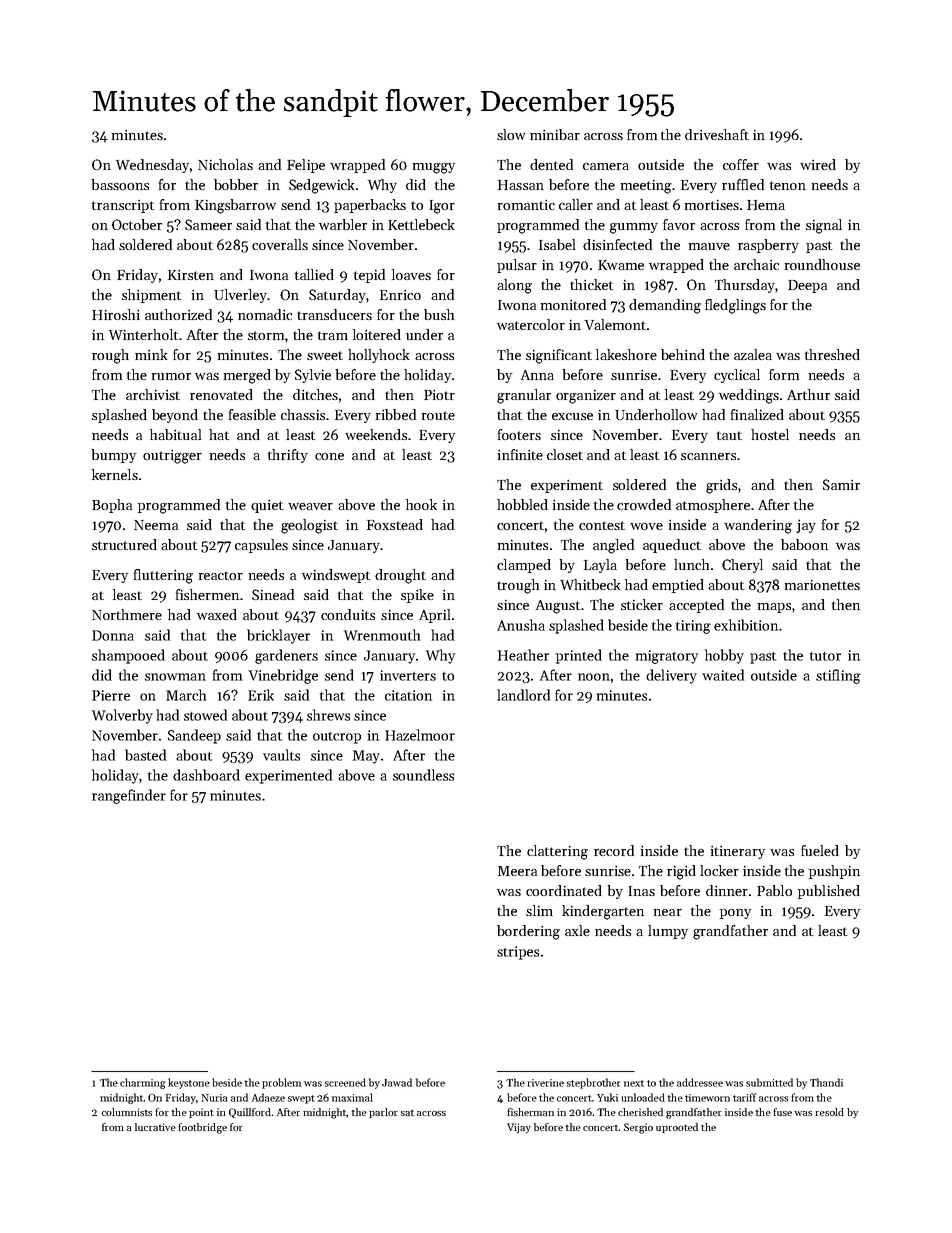 This page has height=1233, width=952. I want to click on marionettes, so click(822, 585).
